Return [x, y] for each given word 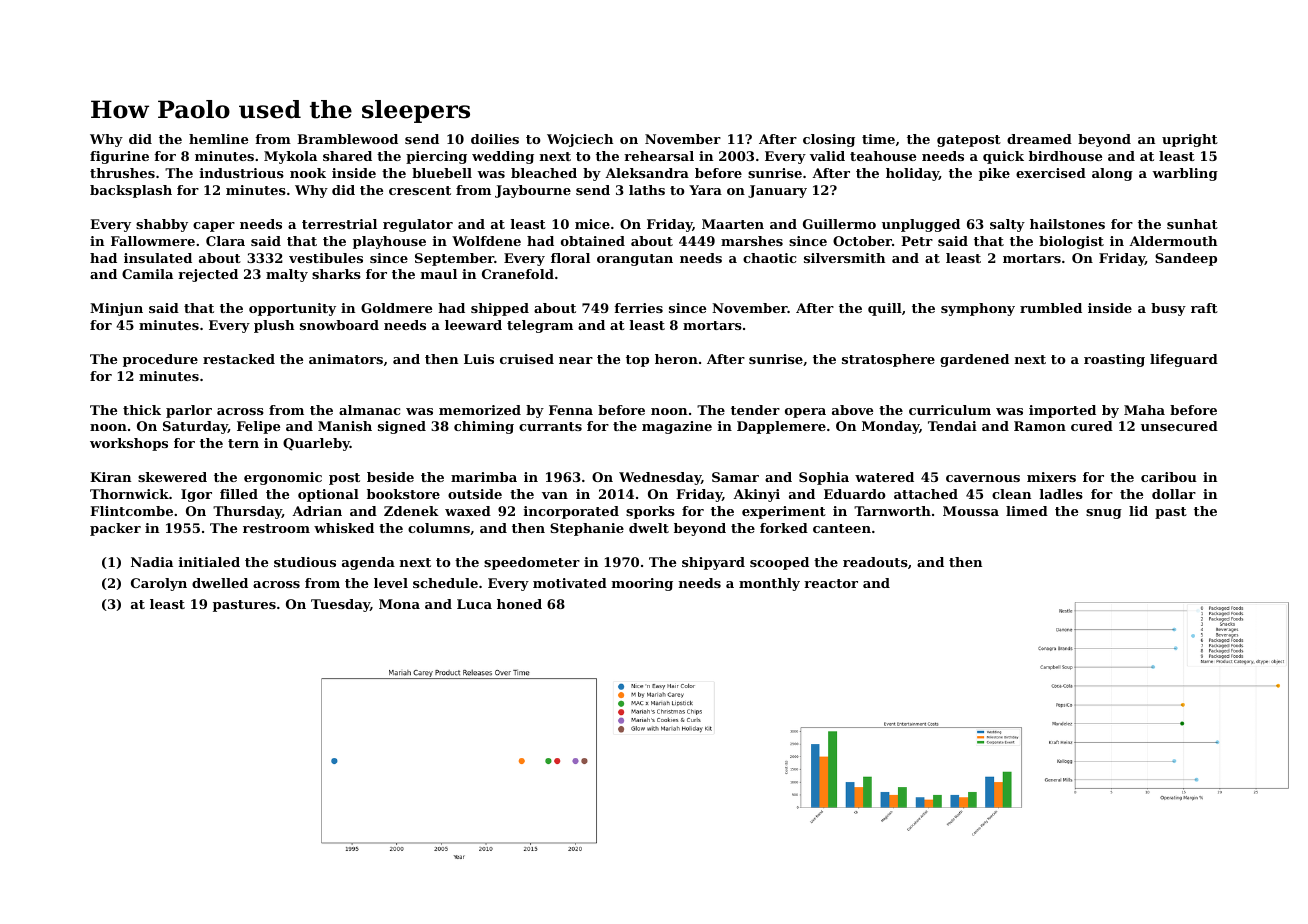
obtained [593, 241]
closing [829, 140]
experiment [784, 512]
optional [328, 495]
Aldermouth [1173, 241]
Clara [225, 241]
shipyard [713, 563]
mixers [1051, 477]
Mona [399, 604]
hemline [218, 139]
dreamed [1039, 139]
